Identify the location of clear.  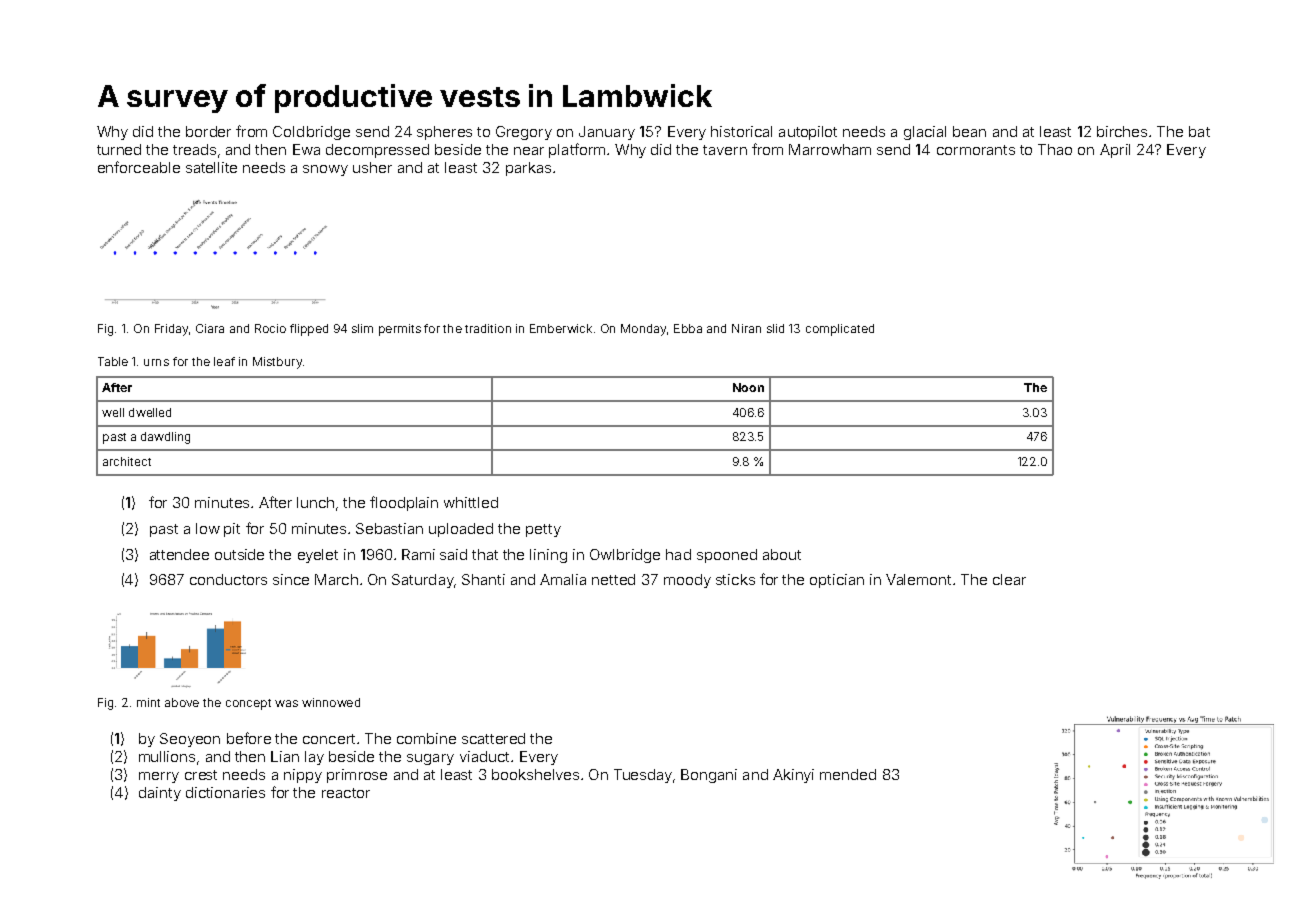
(1009, 579).
